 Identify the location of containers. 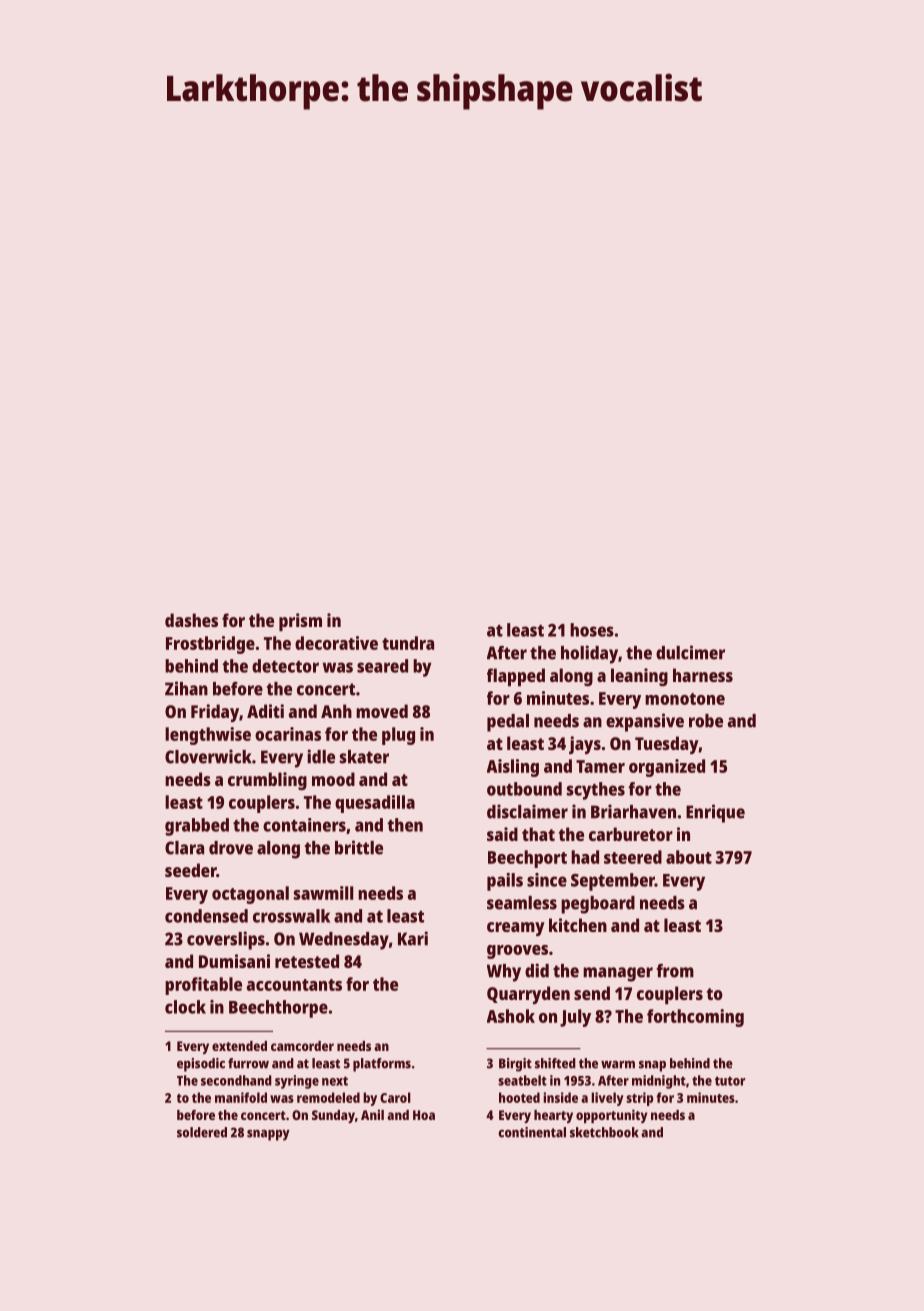
(304, 825).
